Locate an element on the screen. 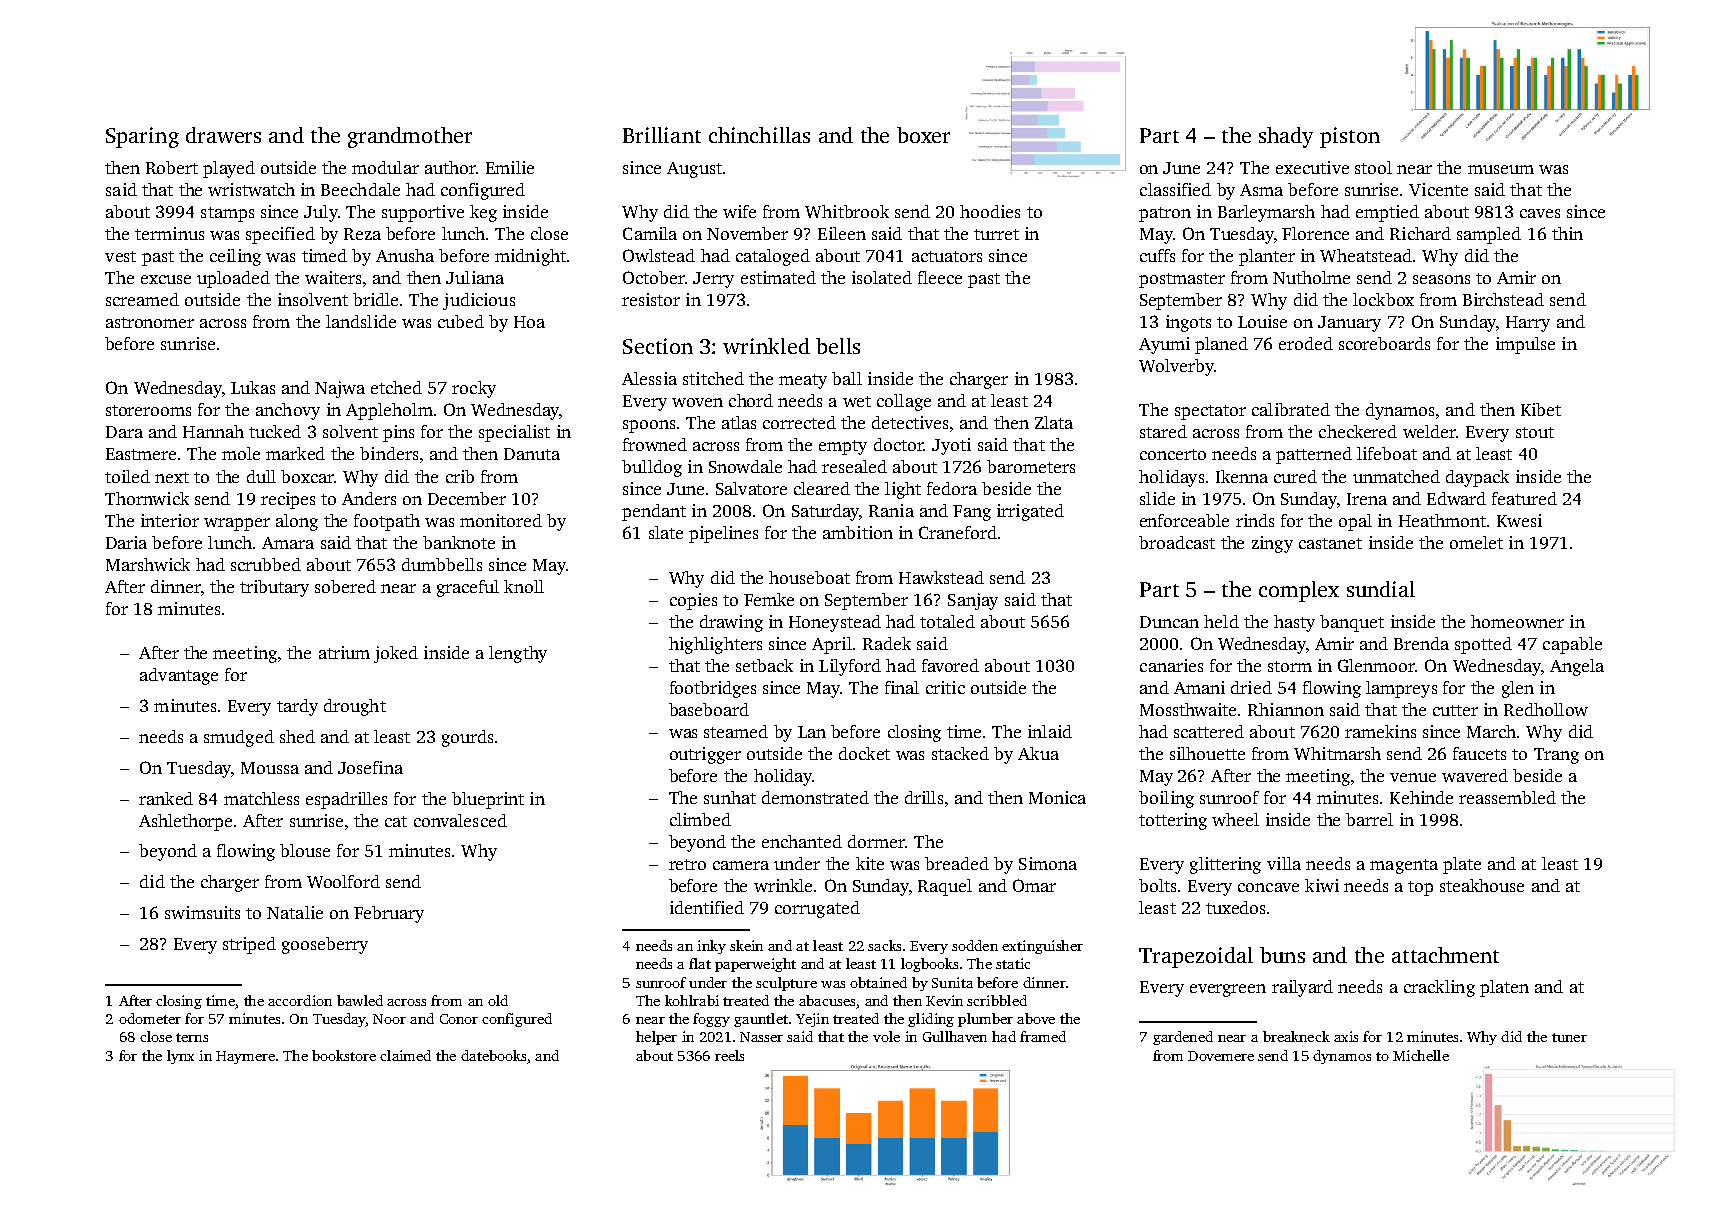 The width and height of the screenshot is (1711, 1210). boxer is located at coordinates (923, 135).
